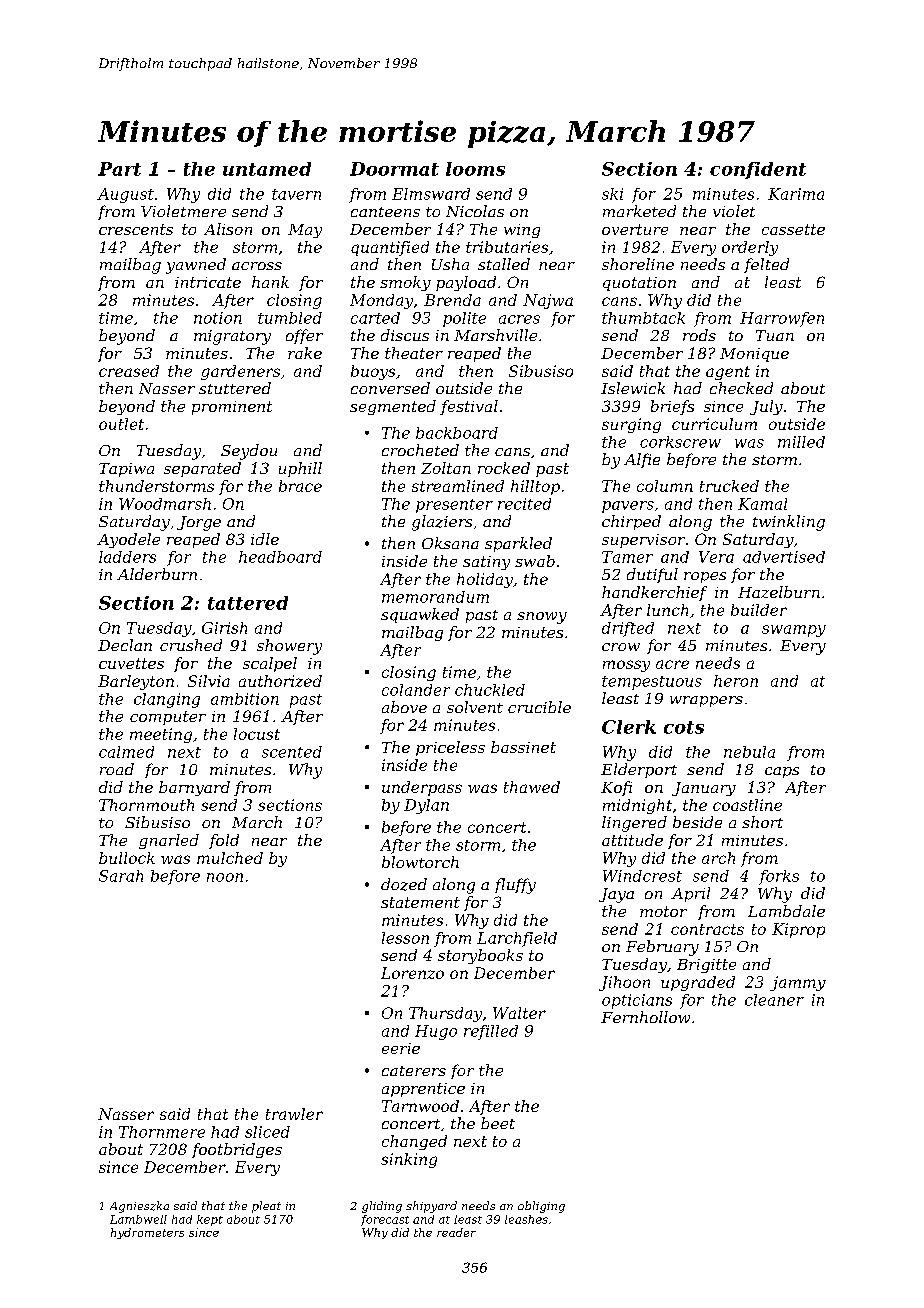 The width and height of the page is (924, 1308). I want to click on obliging, so click(541, 1207).
